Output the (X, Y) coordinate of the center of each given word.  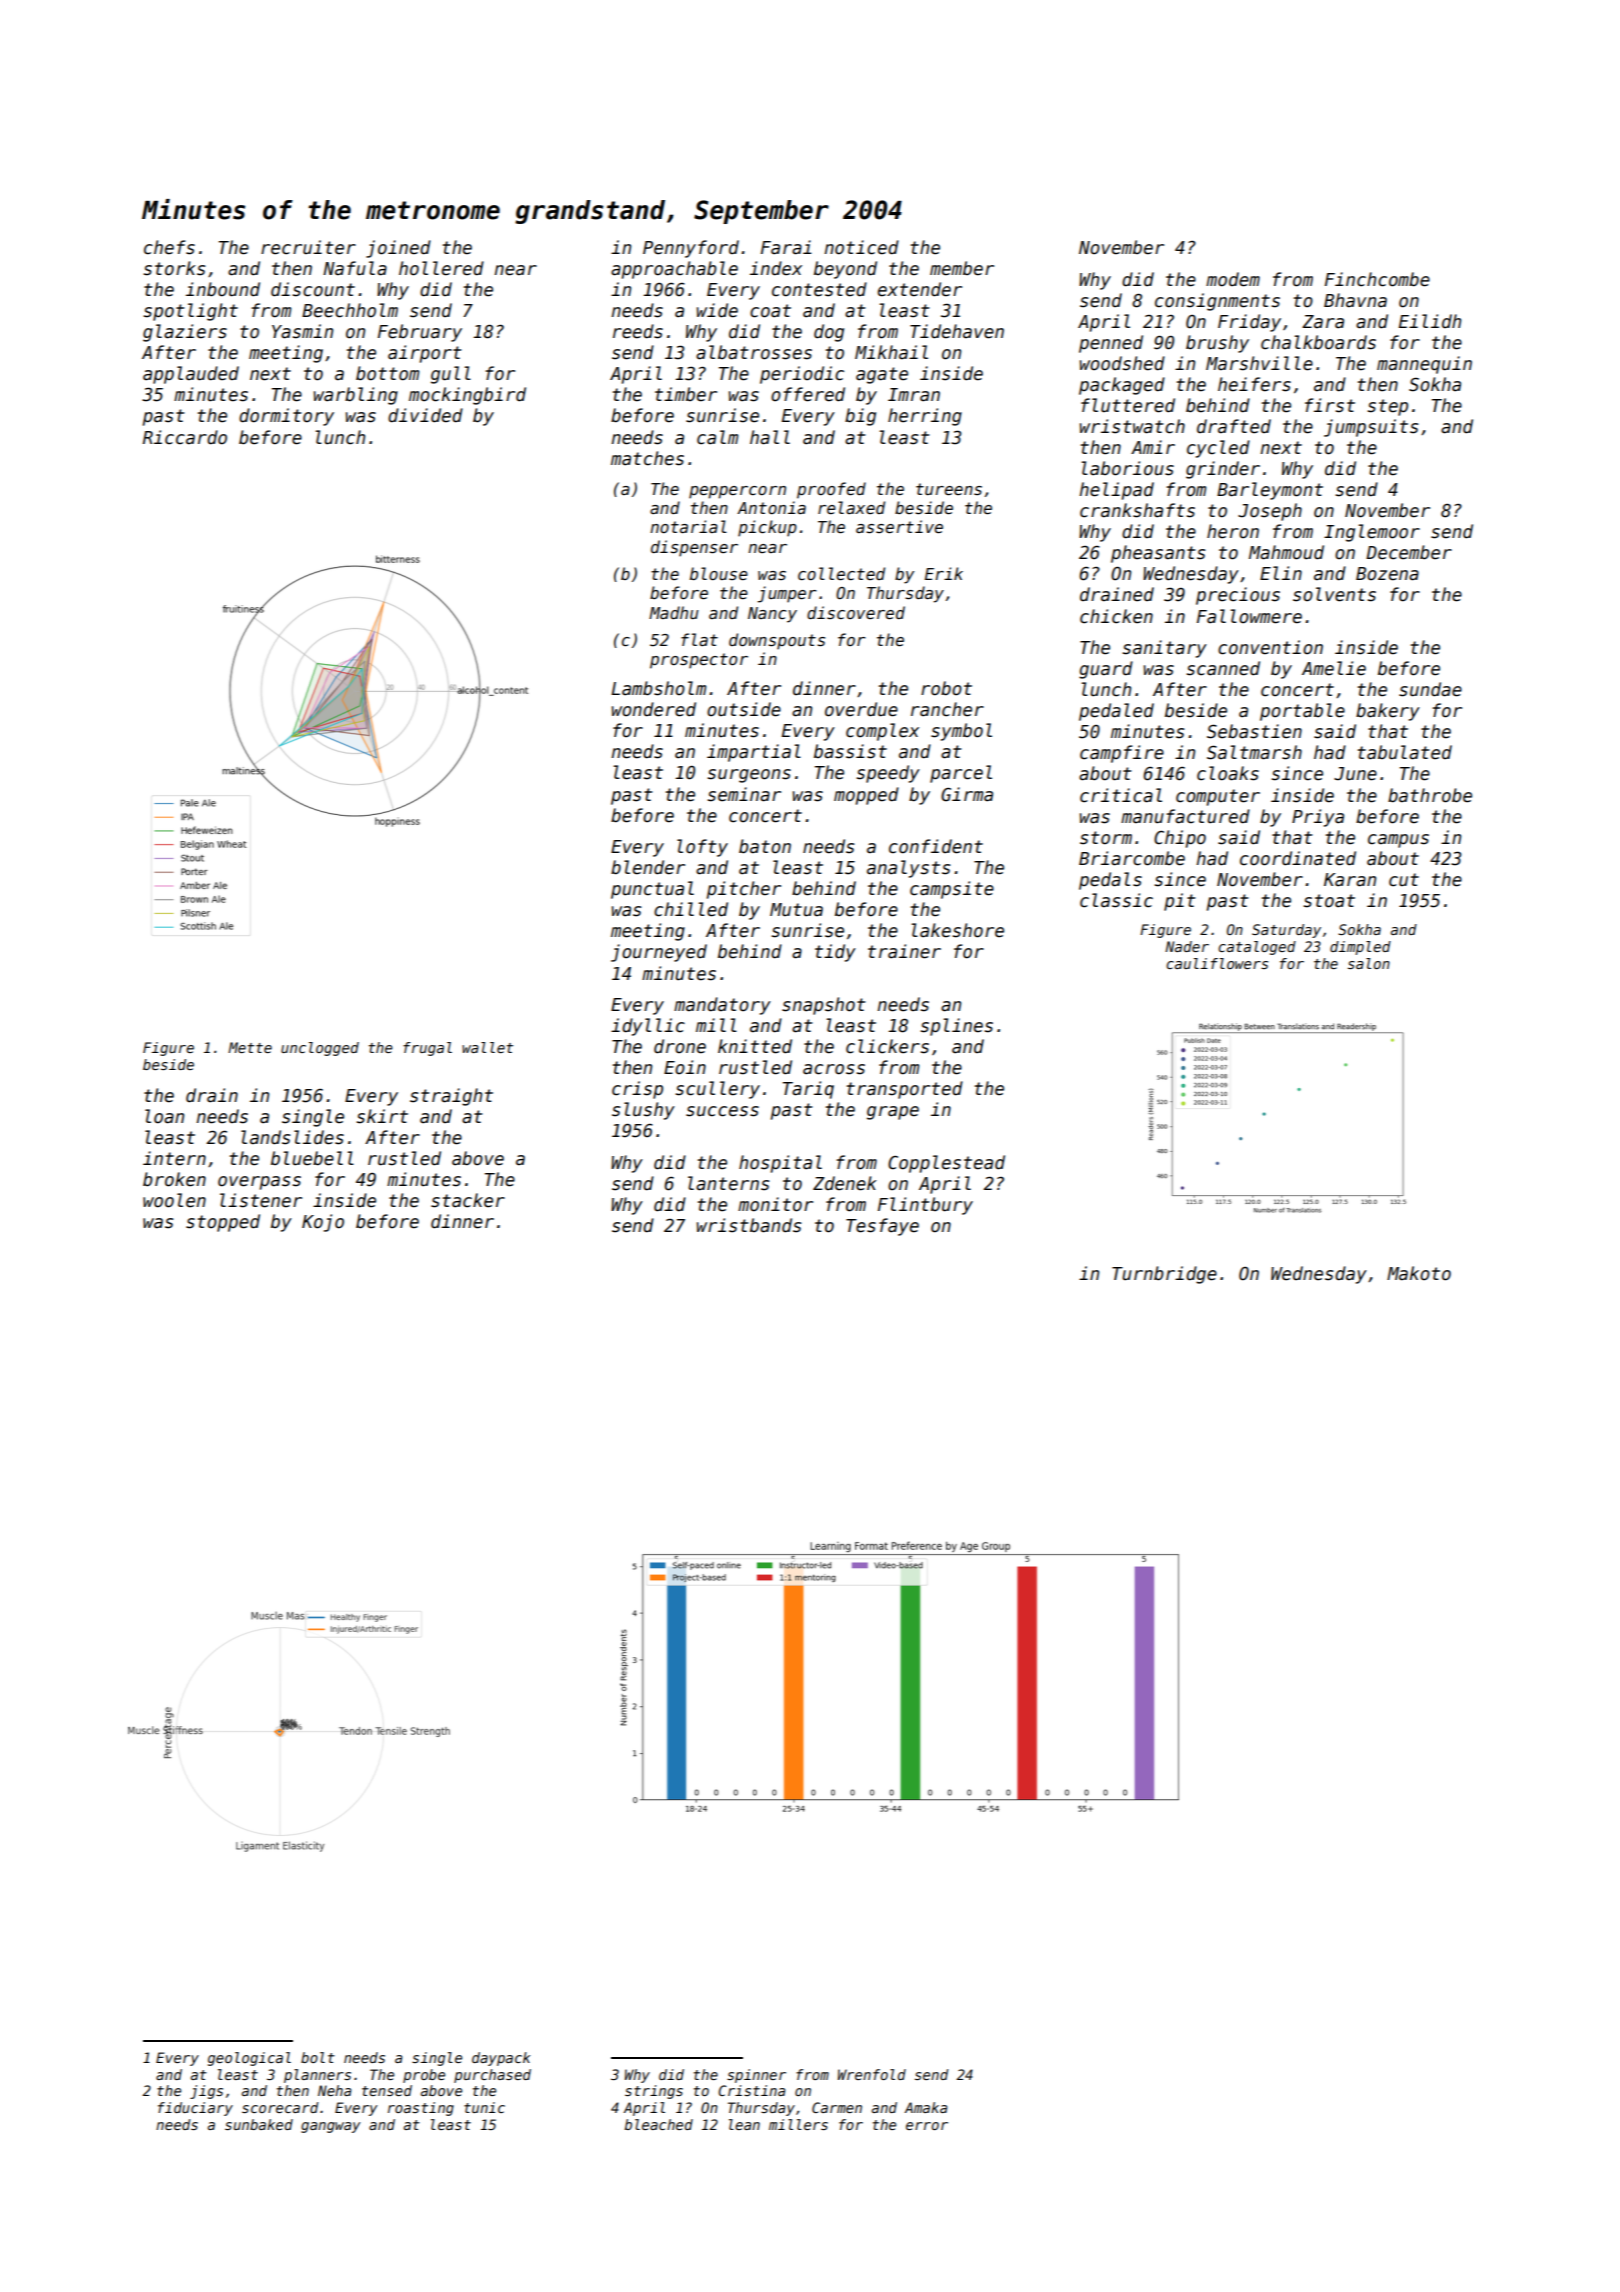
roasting (421, 2109)
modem (1233, 279)
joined (398, 249)
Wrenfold (872, 2074)
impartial (754, 753)
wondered (654, 709)
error (927, 2126)
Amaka (926, 2107)
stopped (223, 1223)
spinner (756, 2076)
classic (1116, 900)
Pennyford (691, 249)
